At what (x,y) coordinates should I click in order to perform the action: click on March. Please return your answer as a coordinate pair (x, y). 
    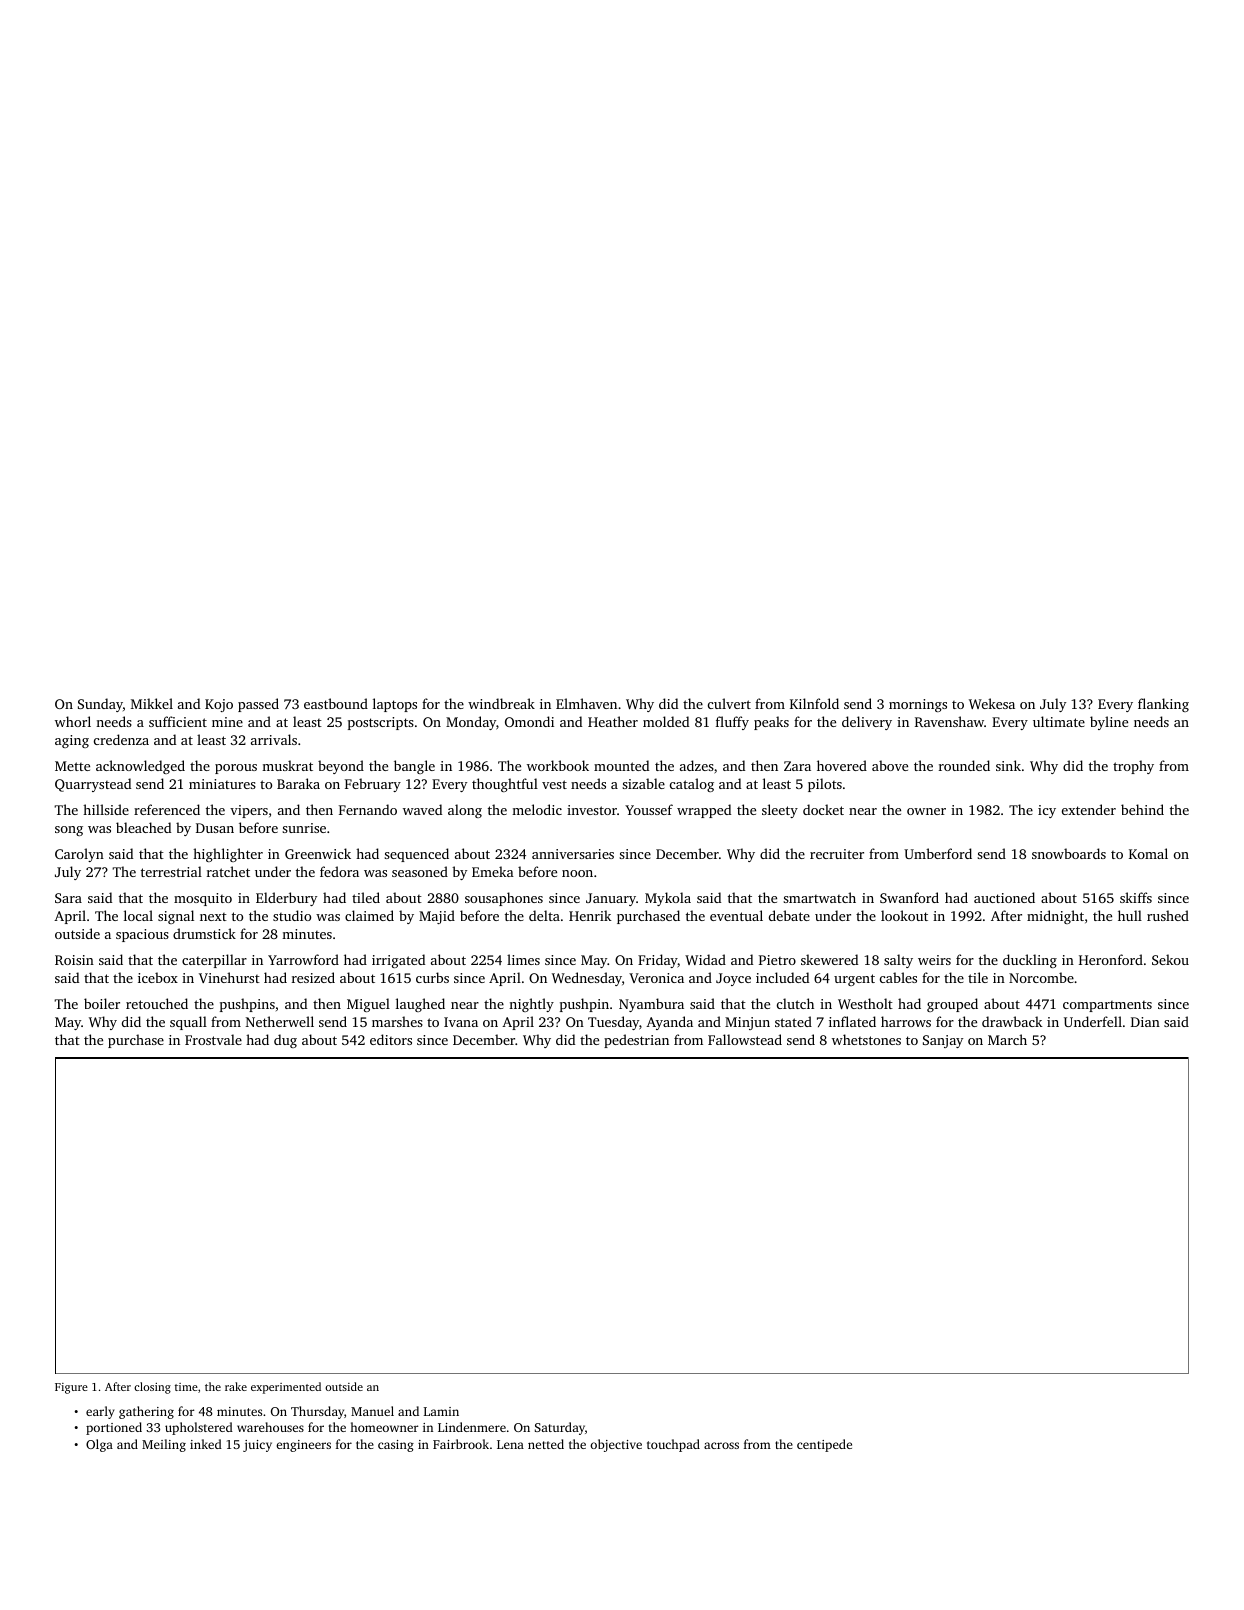
    Looking at the image, I should click on (1007, 1039).
